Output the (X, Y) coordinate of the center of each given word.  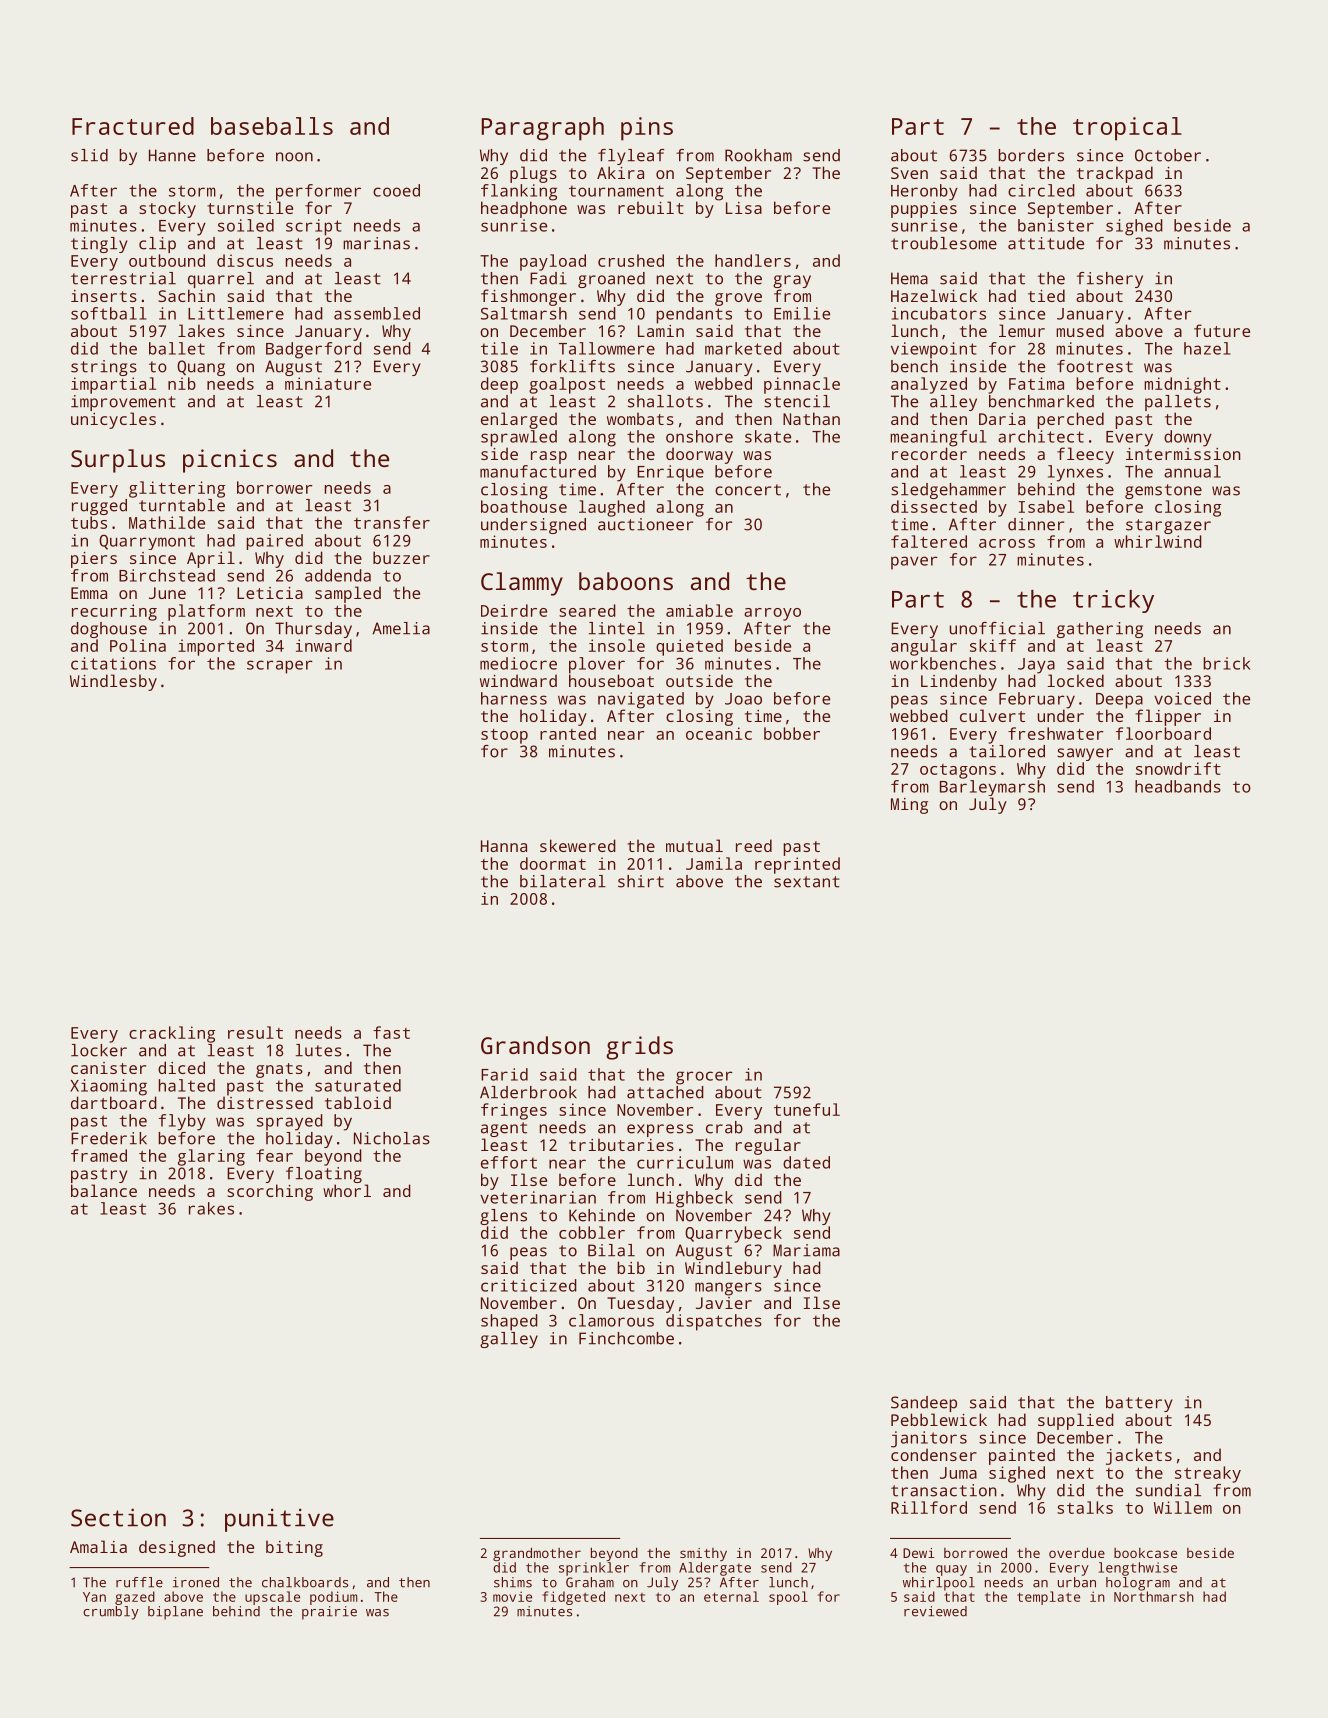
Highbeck (694, 1199)
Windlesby (113, 682)
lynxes (1075, 473)
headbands (1178, 786)
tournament (616, 191)
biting (294, 1548)
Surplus (118, 461)
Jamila (714, 863)
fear (274, 1155)
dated (806, 1162)
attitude (1046, 243)
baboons (626, 581)
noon (294, 157)
